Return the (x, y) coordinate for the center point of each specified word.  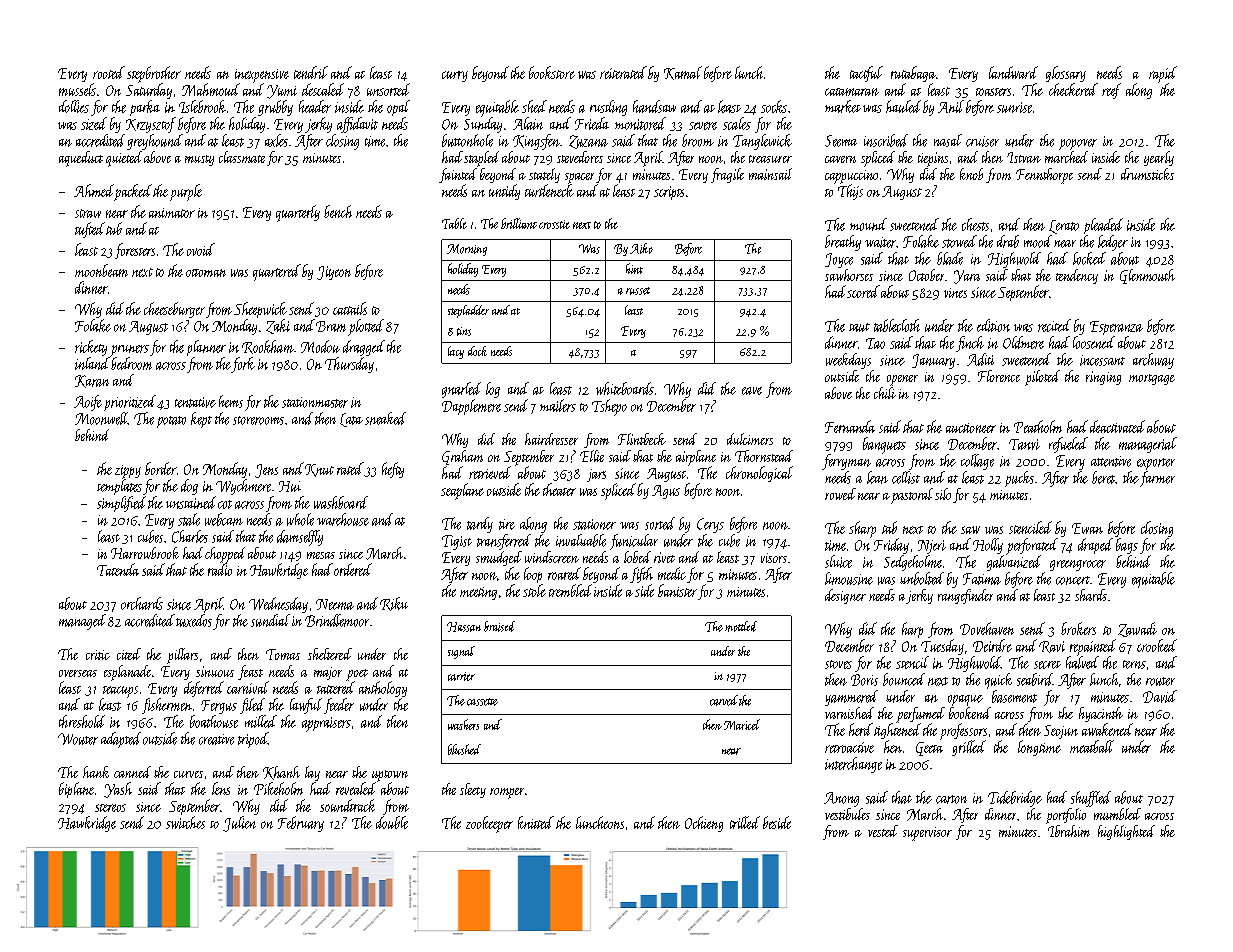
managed (82, 622)
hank (96, 772)
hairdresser (551, 439)
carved (724, 700)
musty (199, 160)
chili (885, 393)
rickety (91, 348)
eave (752, 391)
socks (774, 106)
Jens (266, 471)
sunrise (1014, 107)
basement (1014, 696)
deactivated (1117, 426)
